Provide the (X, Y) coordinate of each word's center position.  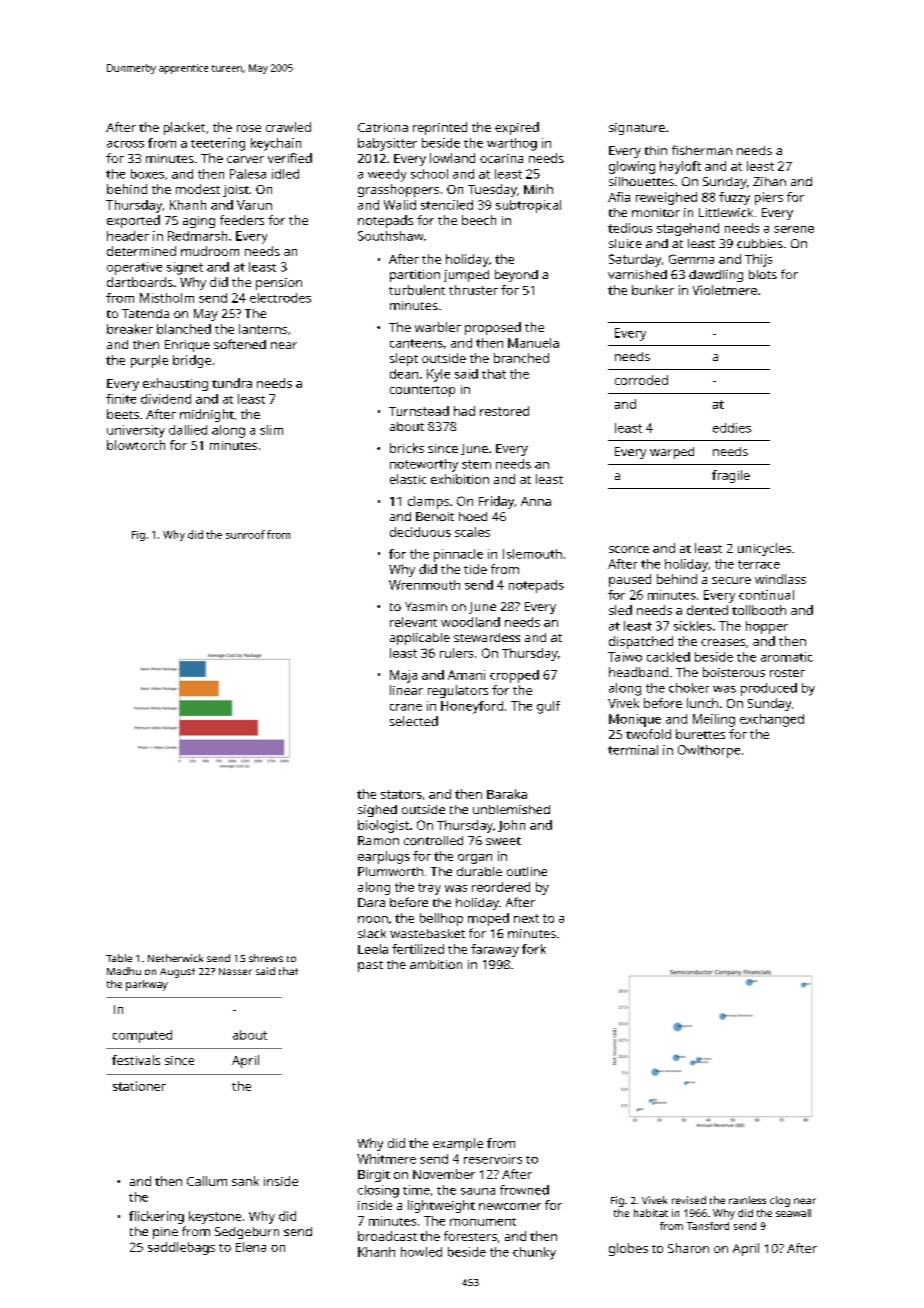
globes (628, 1249)
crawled (288, 127)
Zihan (769, 181)
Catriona (383, 127)
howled (421, 1252)
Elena (251, 1247)
